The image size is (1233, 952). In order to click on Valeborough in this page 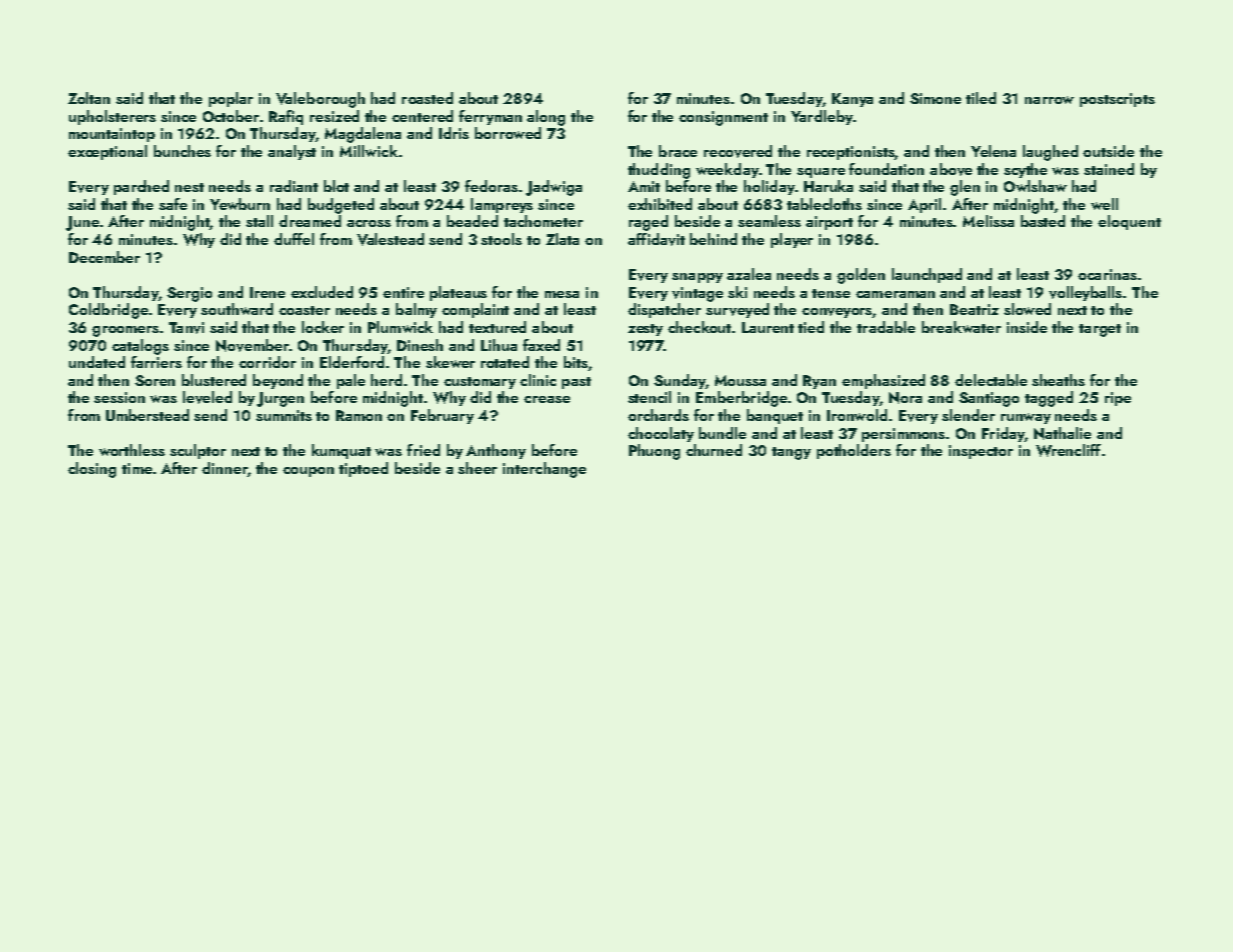, I will do `click(320, 100)`.
